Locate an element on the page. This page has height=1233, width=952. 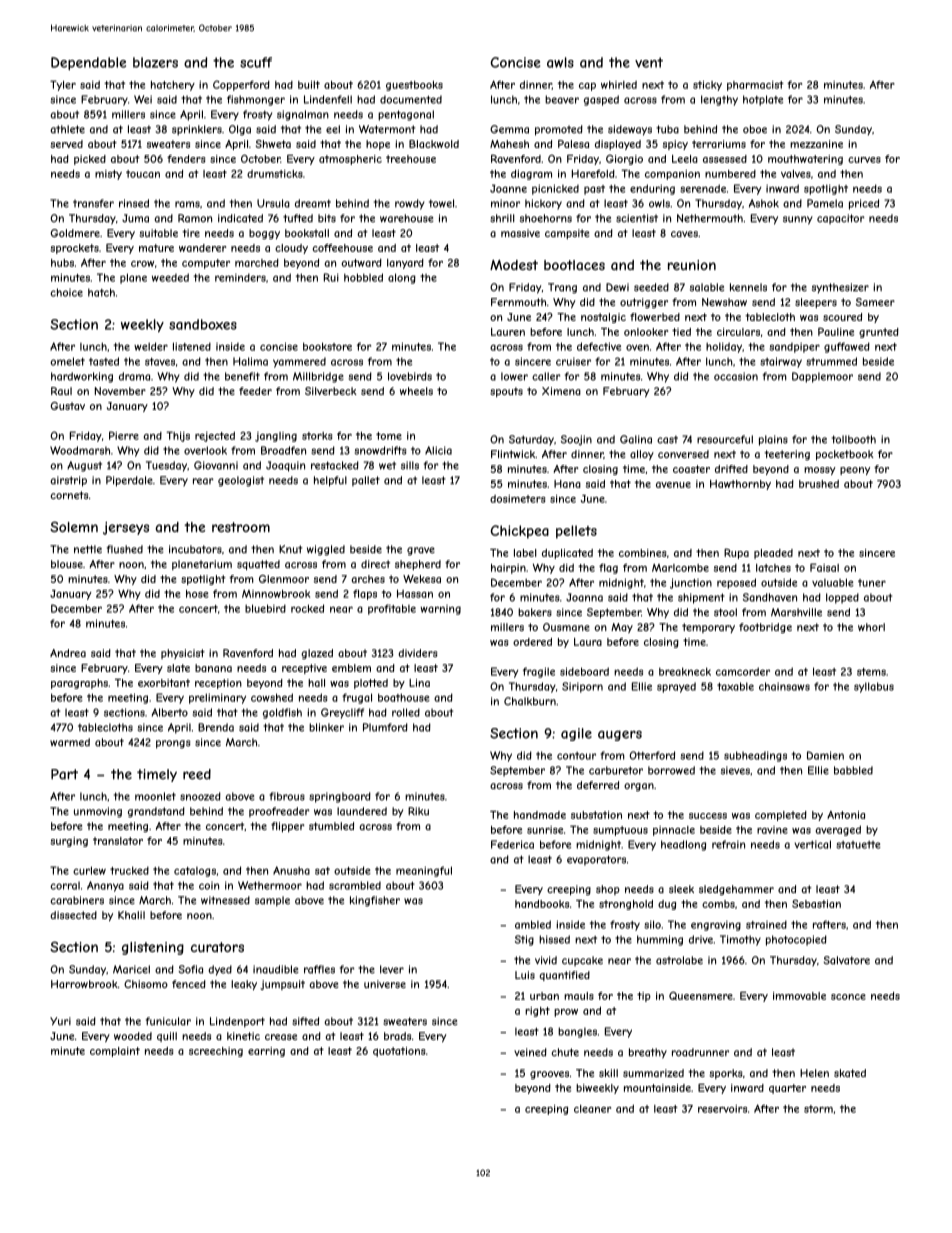
transfer is located at coordinates (93, 203).
